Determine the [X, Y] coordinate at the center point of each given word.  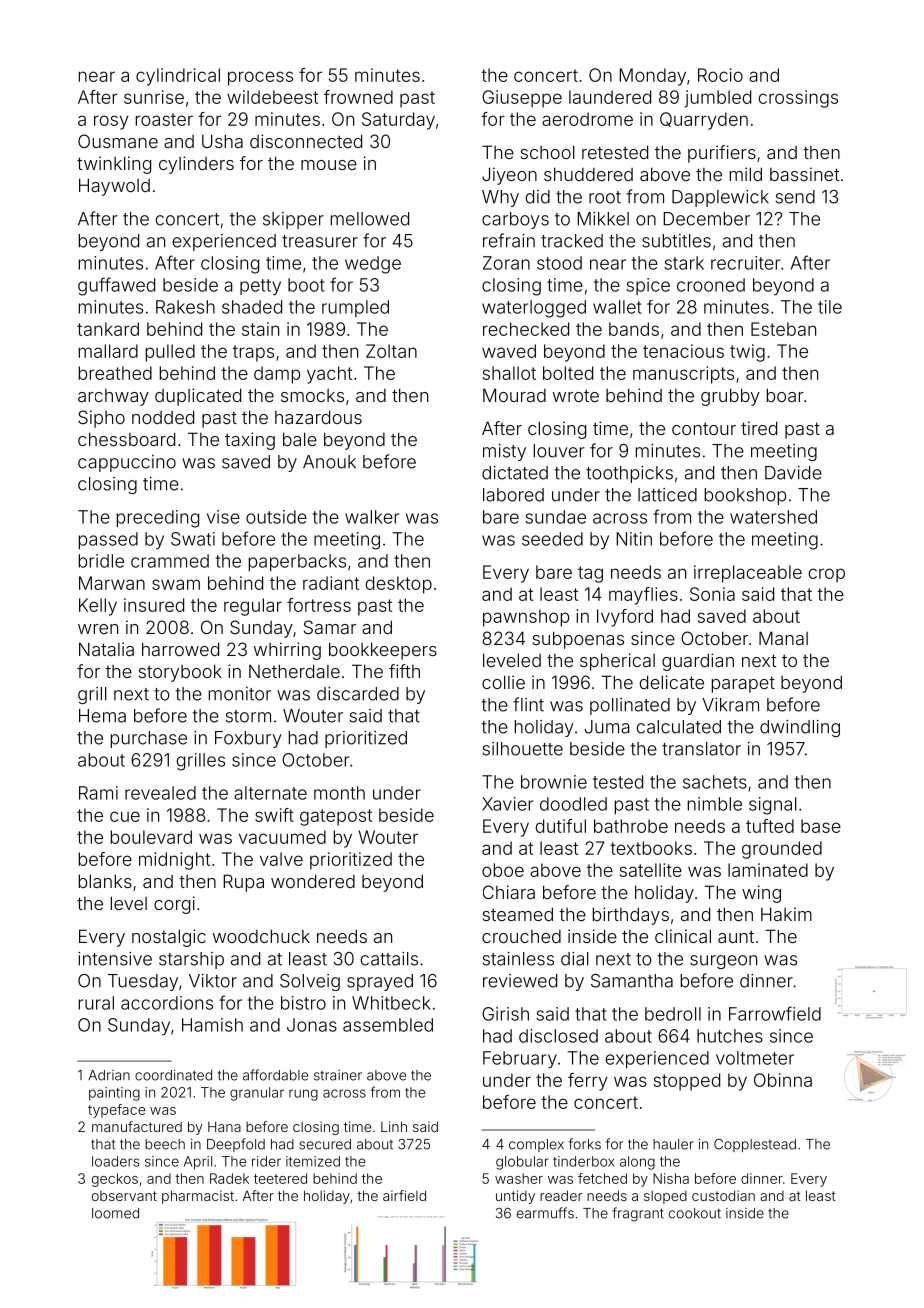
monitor [240, 694]
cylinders [196, 165]
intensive [115, 959]
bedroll [673, 1014]
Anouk [329, 462]
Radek [229, 1178]
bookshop [745, 496]
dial [574, 959]
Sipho [101, 419]
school [547, 152]
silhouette [523, 749]
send [795, 197]
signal [772, 806]
